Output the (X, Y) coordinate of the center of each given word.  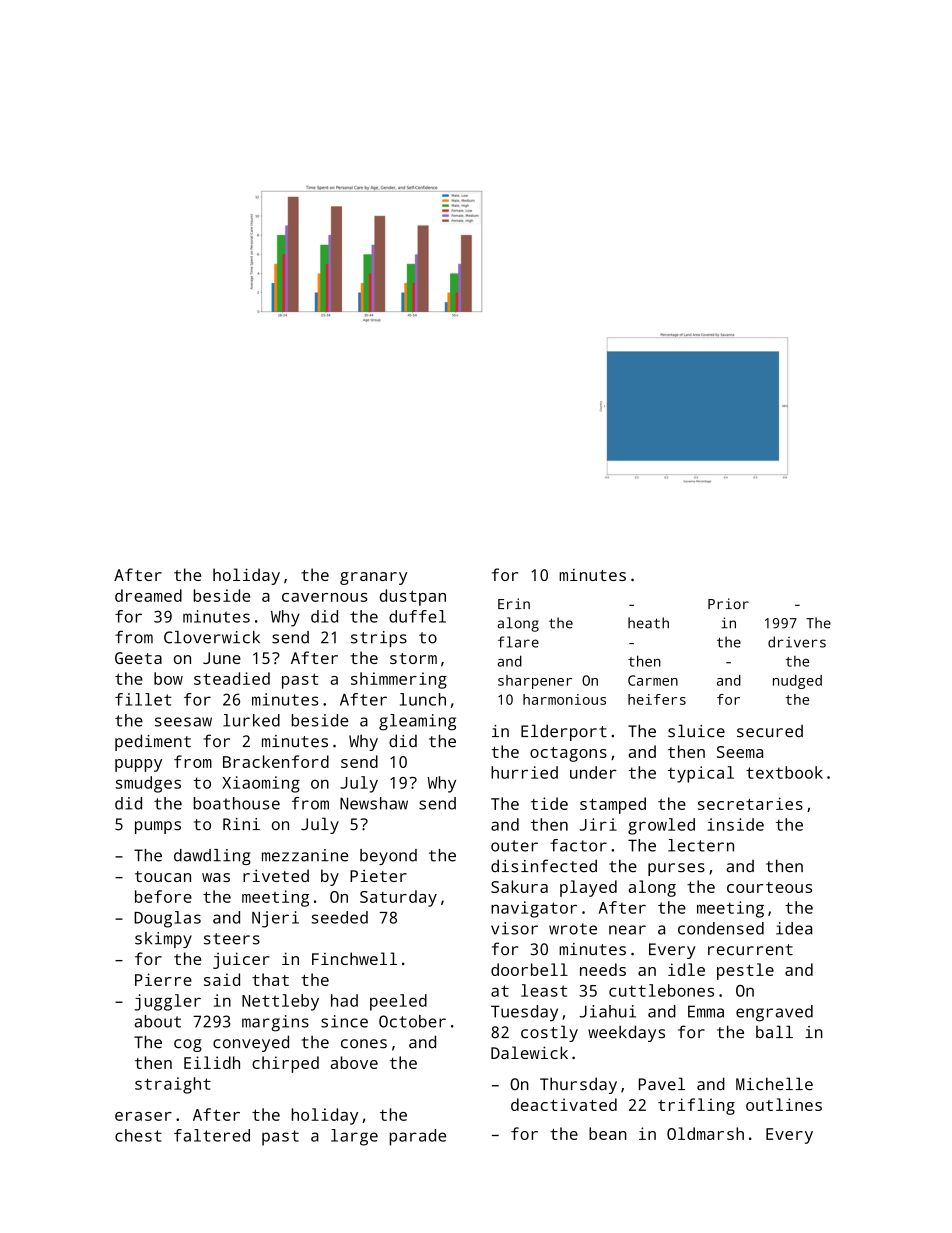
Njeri (275, 919)
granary (373, 578)
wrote (573, 929)
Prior (728, 603)
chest (138, 1135)
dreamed (148, 595)
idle (686, 969)
